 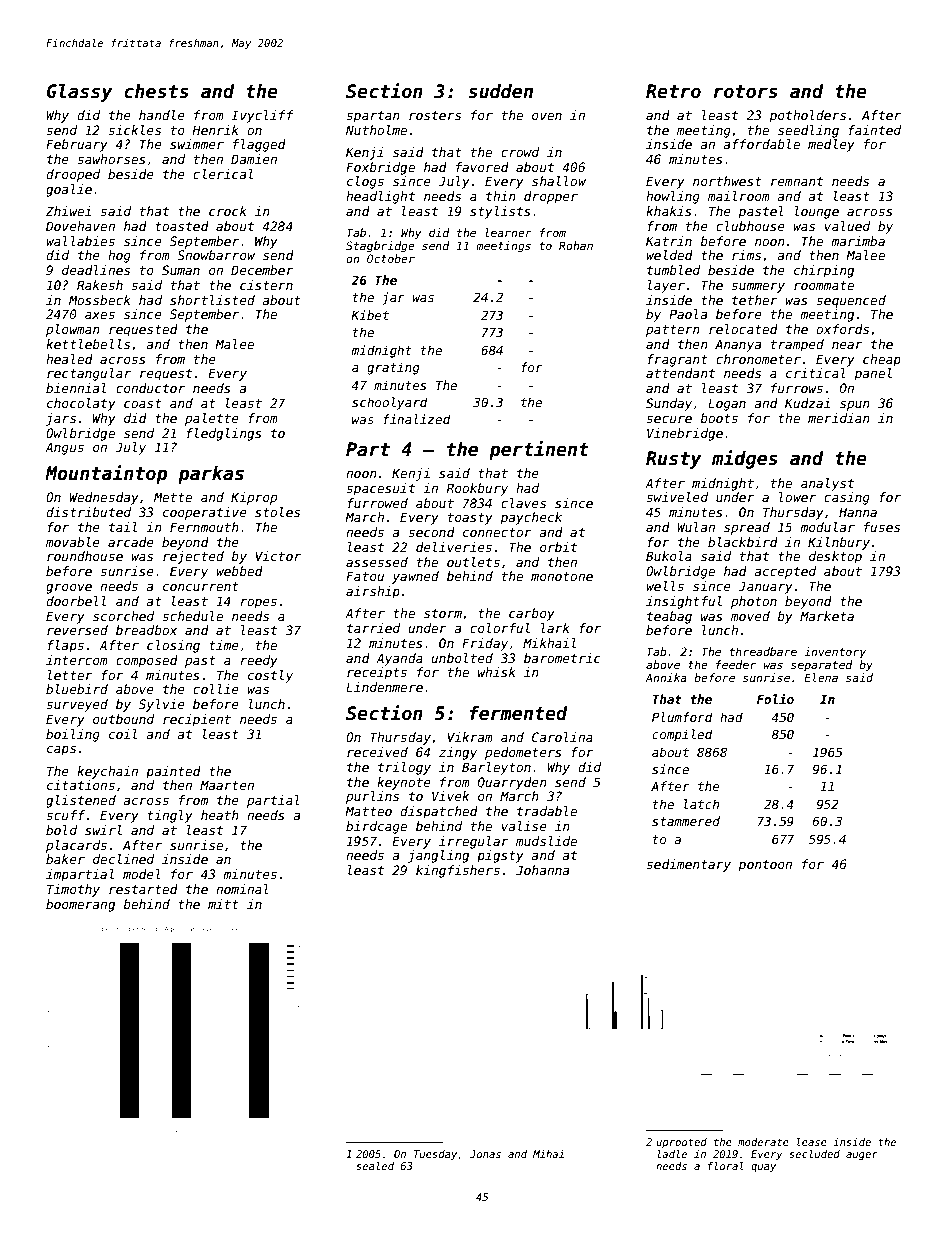 I want to click on accepted, so click(x=785, y=572).
